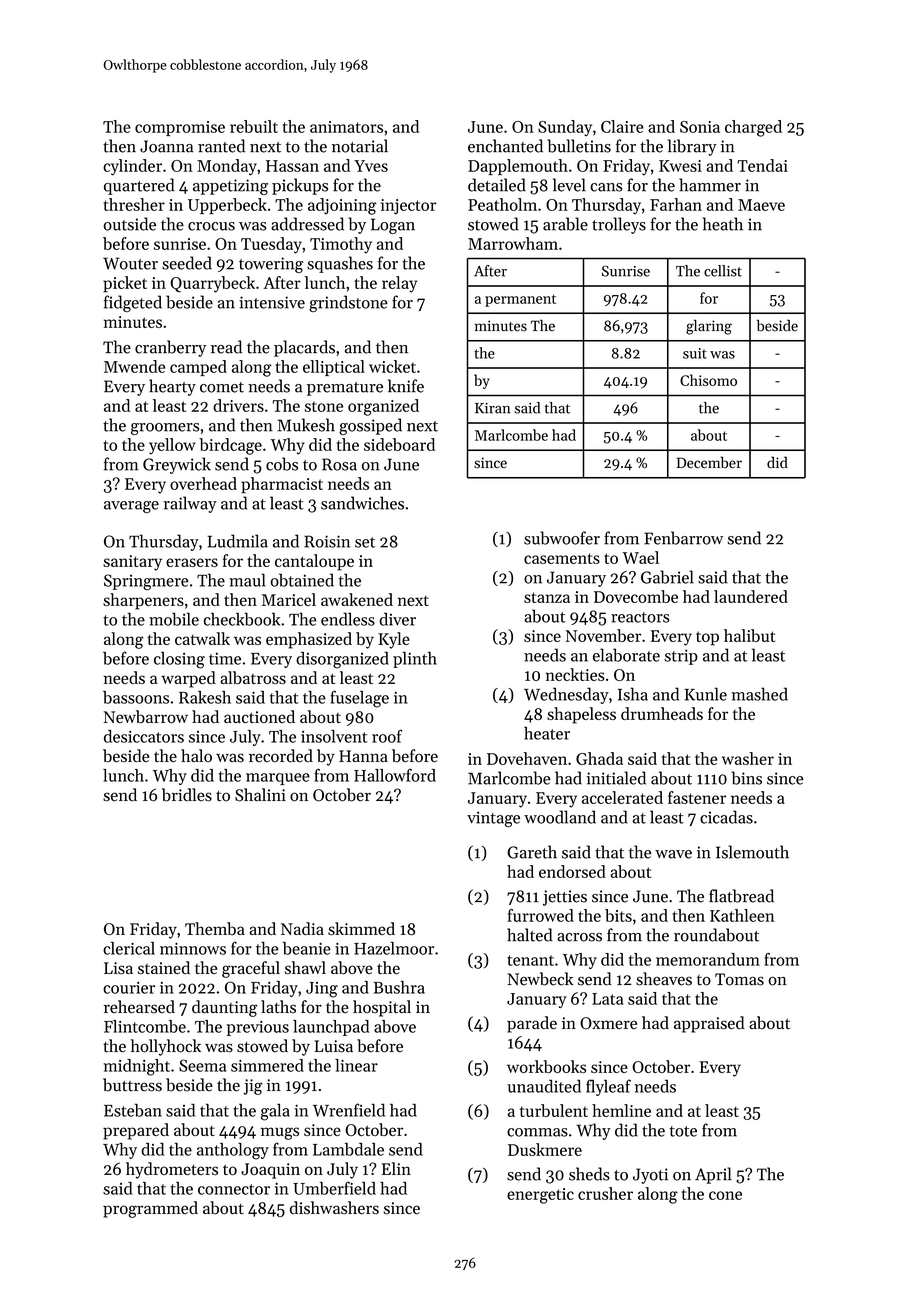  Describe the element at coordinates (132, 1085) in the page. I see `buttress` at that location.
